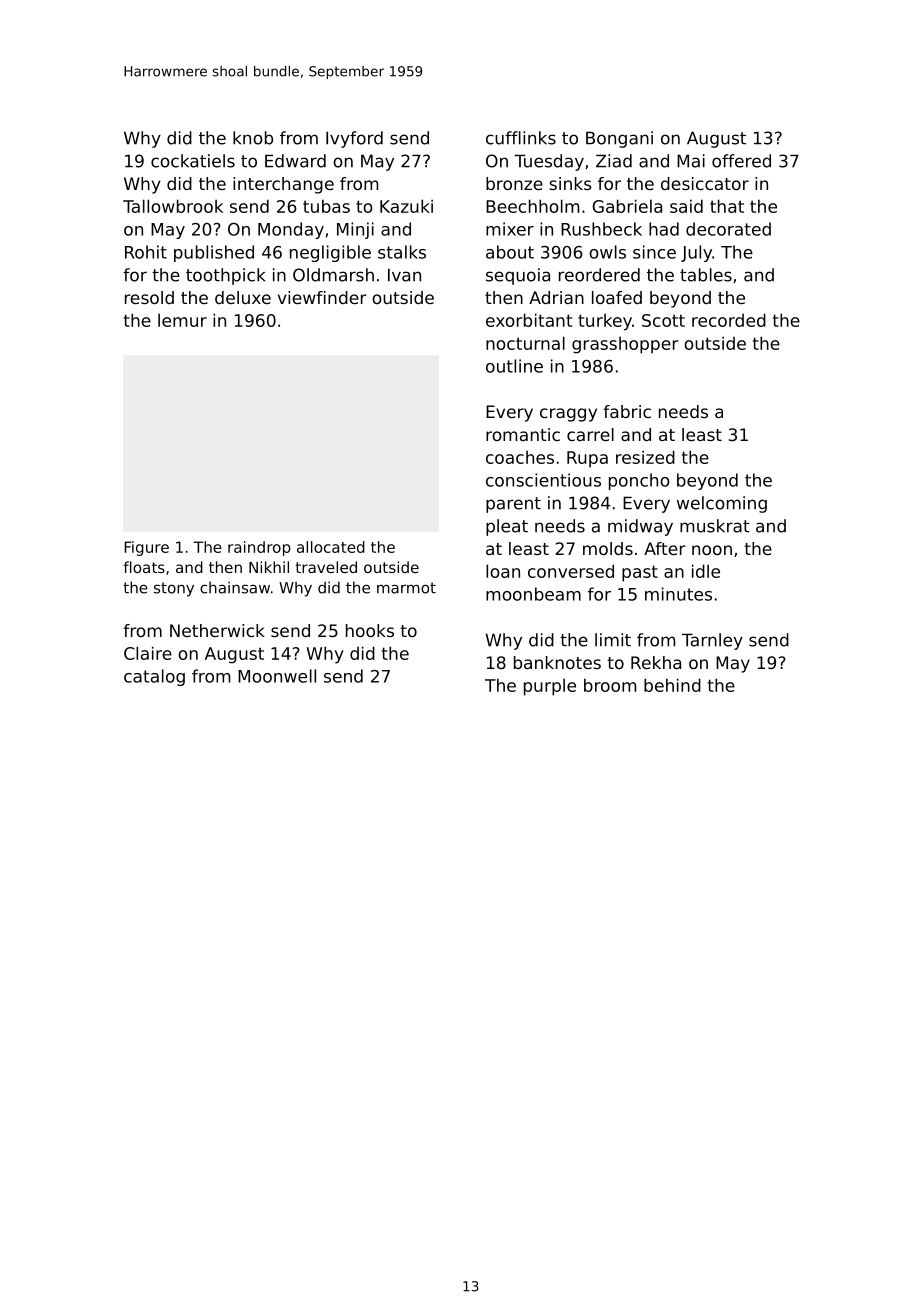 The width and height of the screenshot is (924, 1314). I want to click on idle, so click(706, 571).
